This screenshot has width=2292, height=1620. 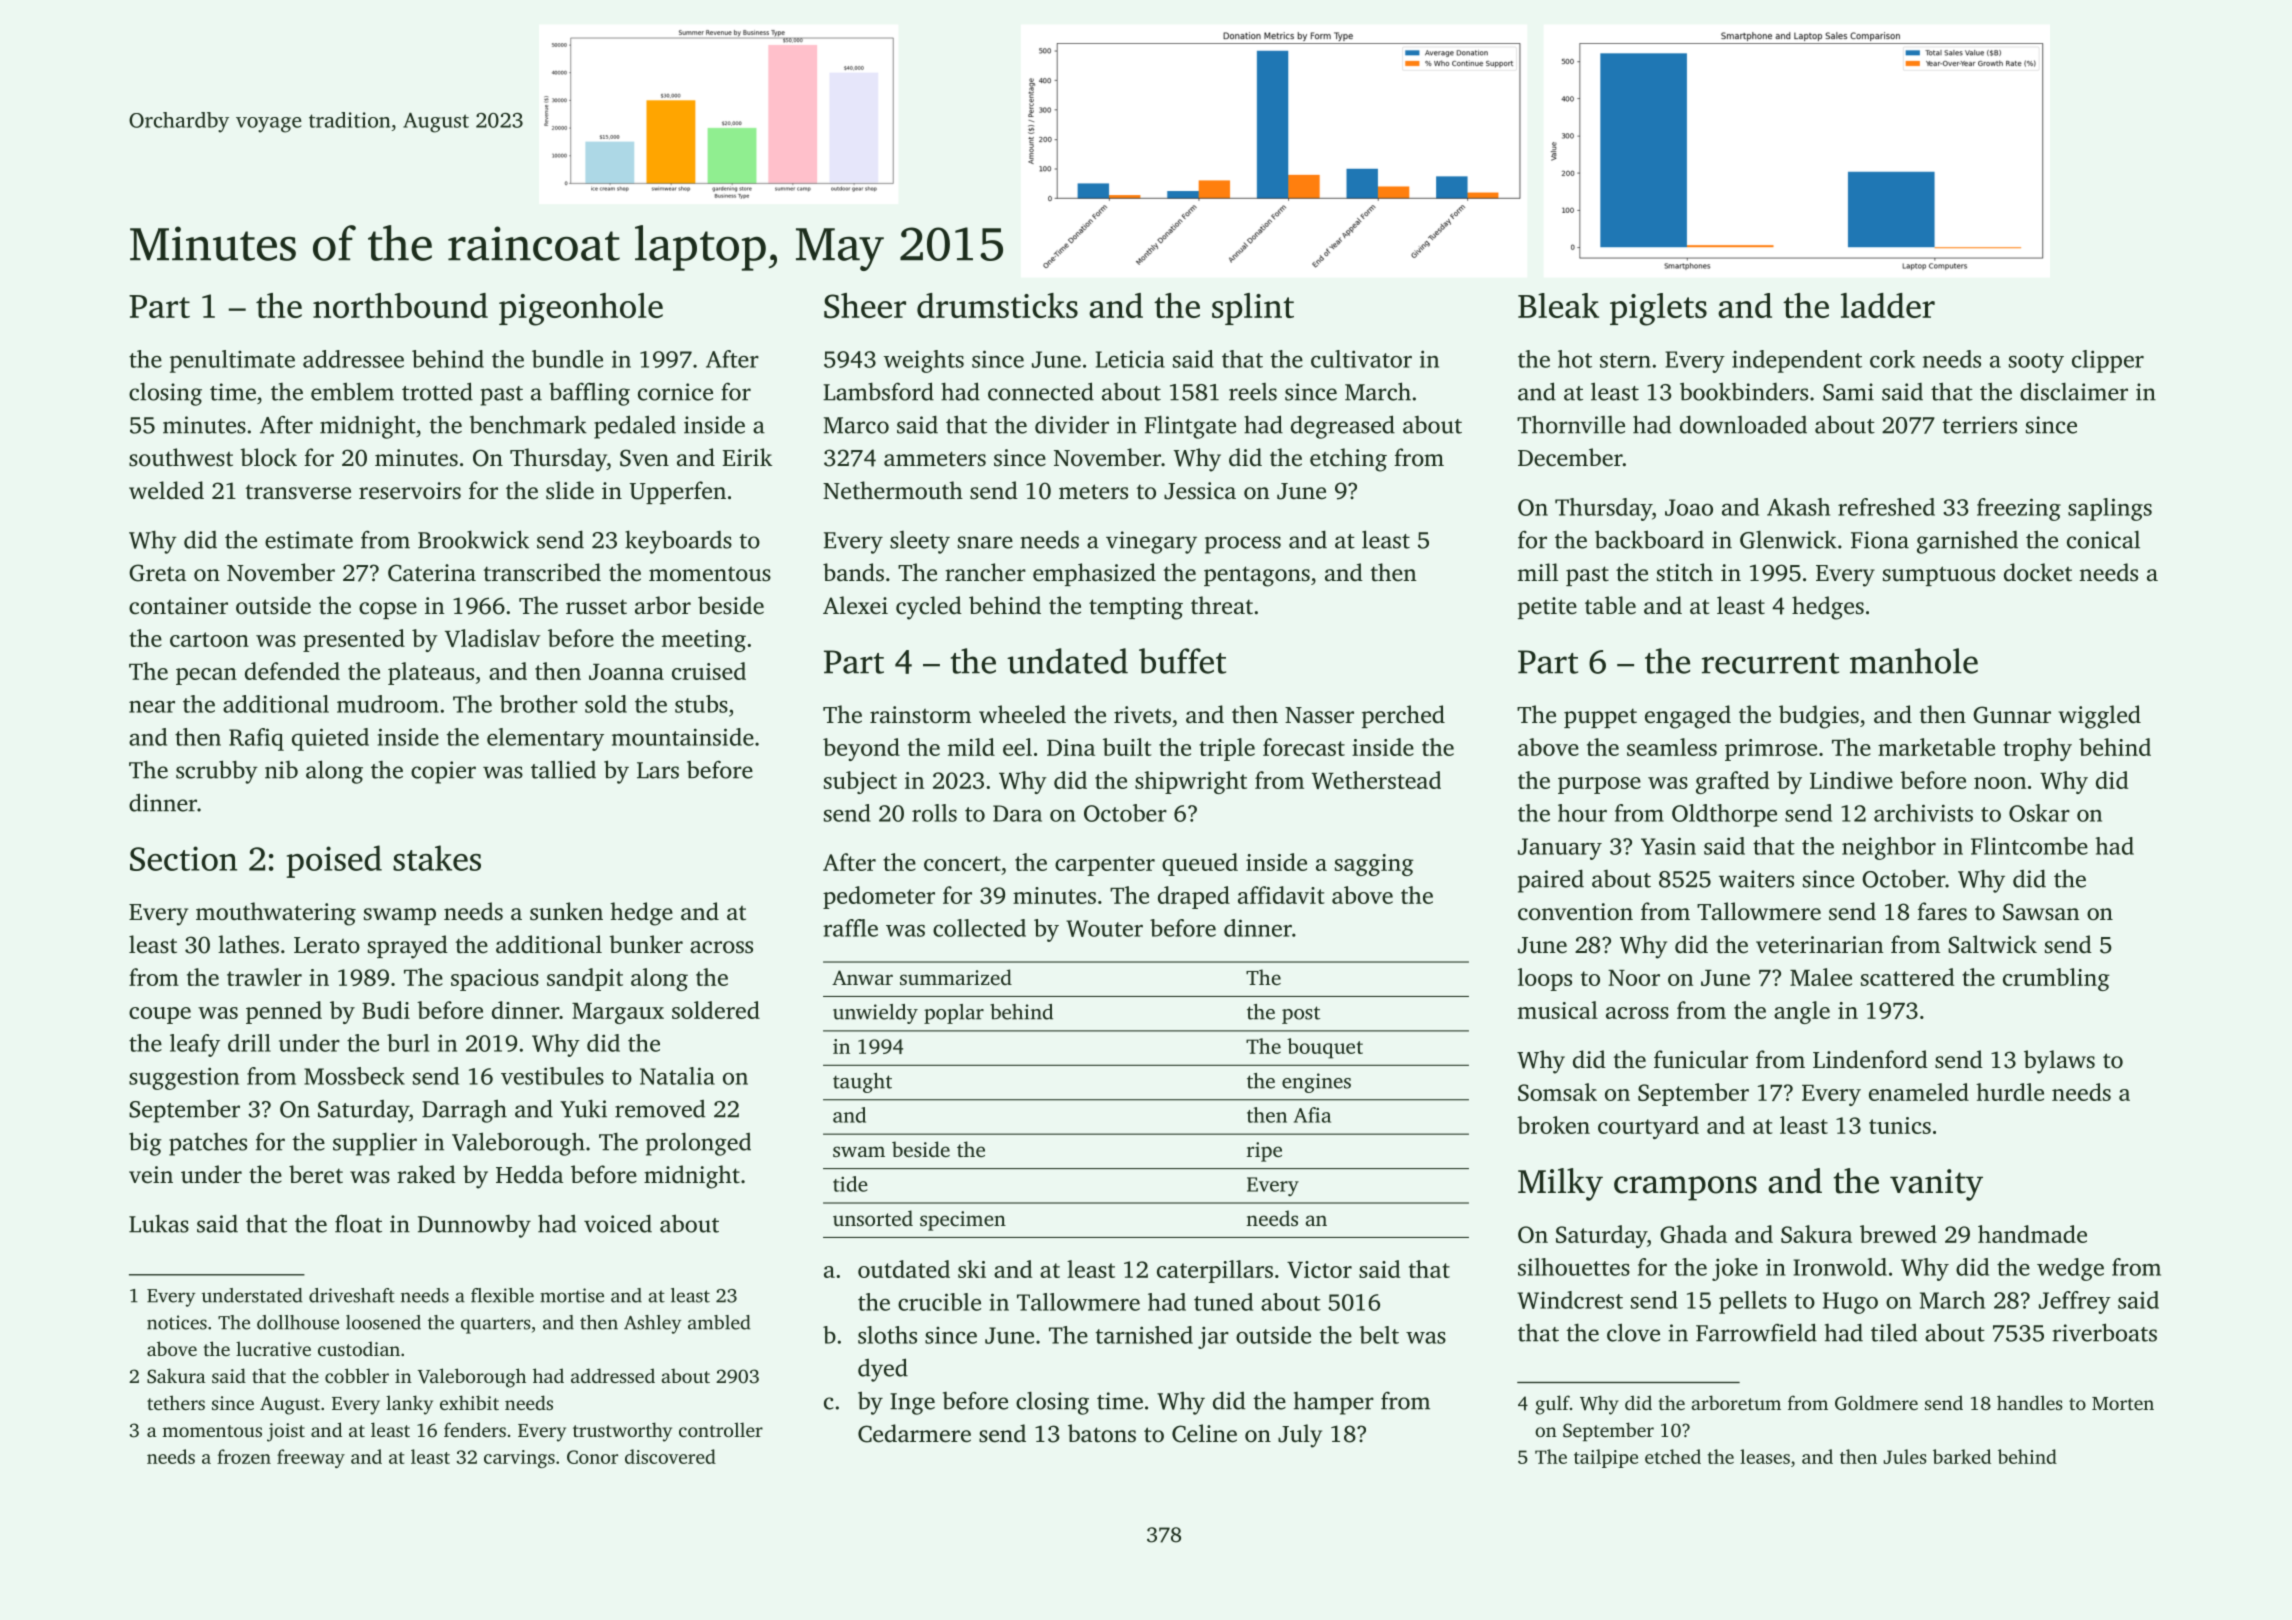 What do you see at coordinates (232, 361) in the screenshot?
I see `penultimate` at bounding box center [232, 361].
